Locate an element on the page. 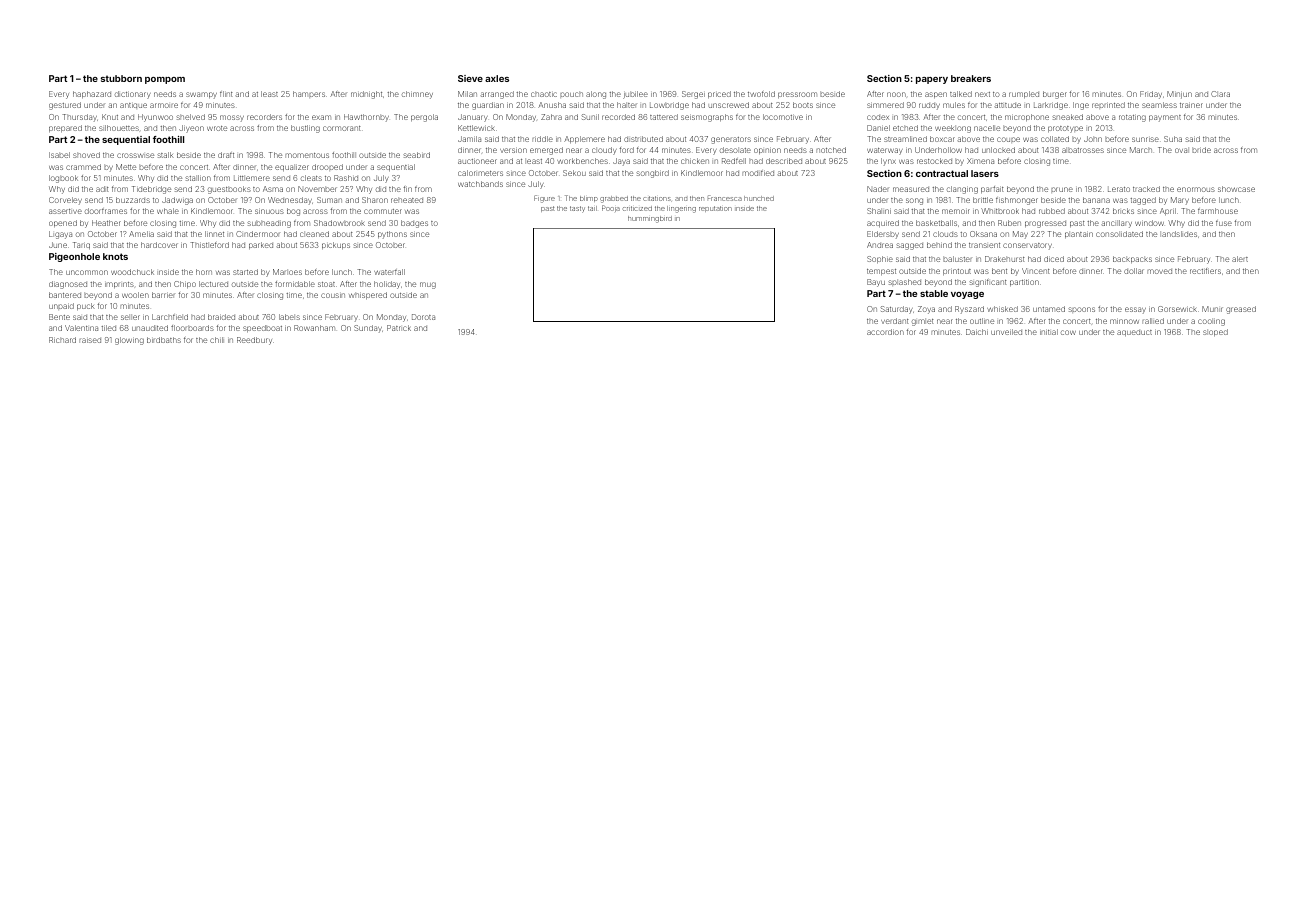  opened is located at coordinates (63, 223).
